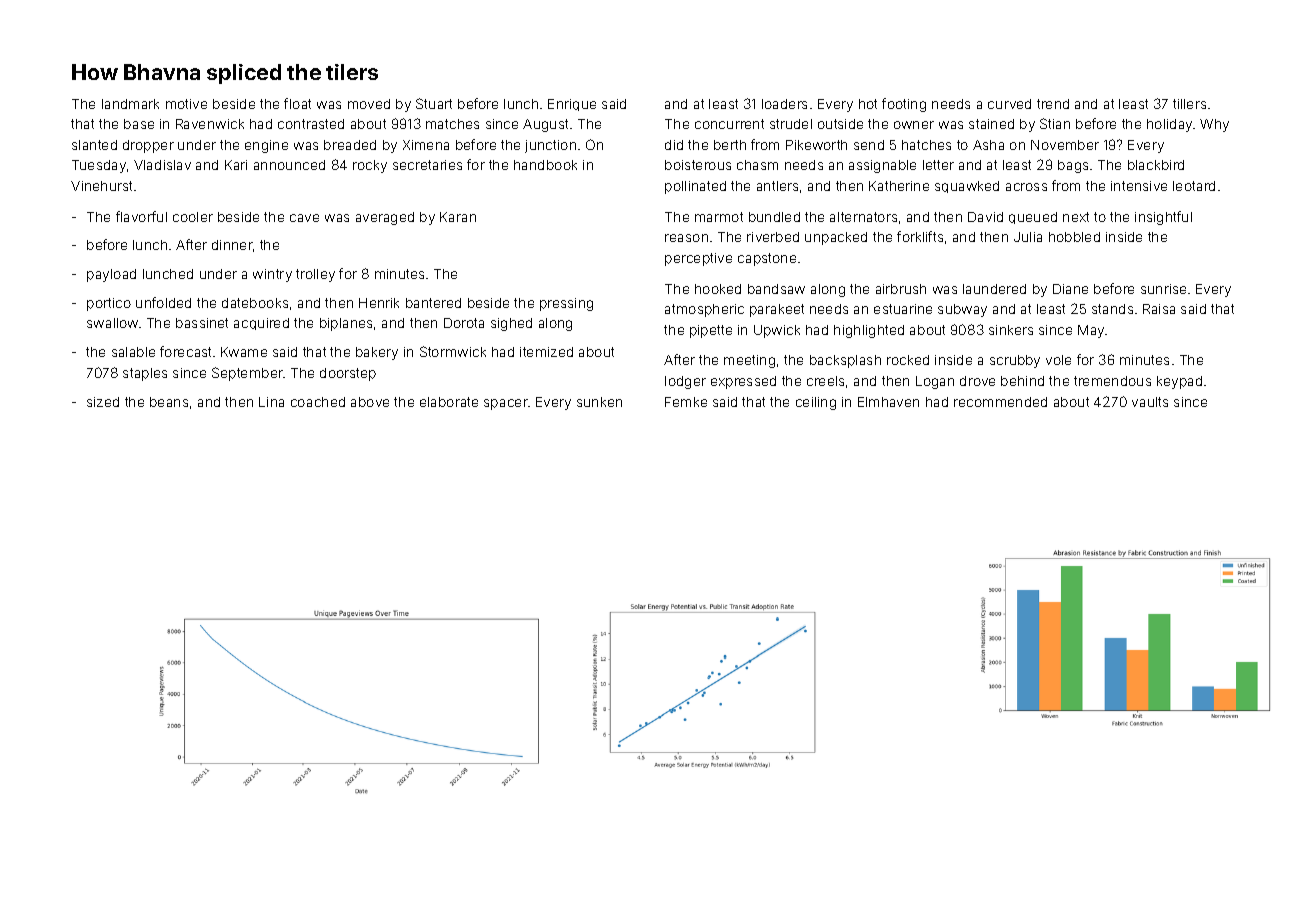  Describe the element at coordinates (1163, 218) in the screenshot. I see `insightful` at that location.
